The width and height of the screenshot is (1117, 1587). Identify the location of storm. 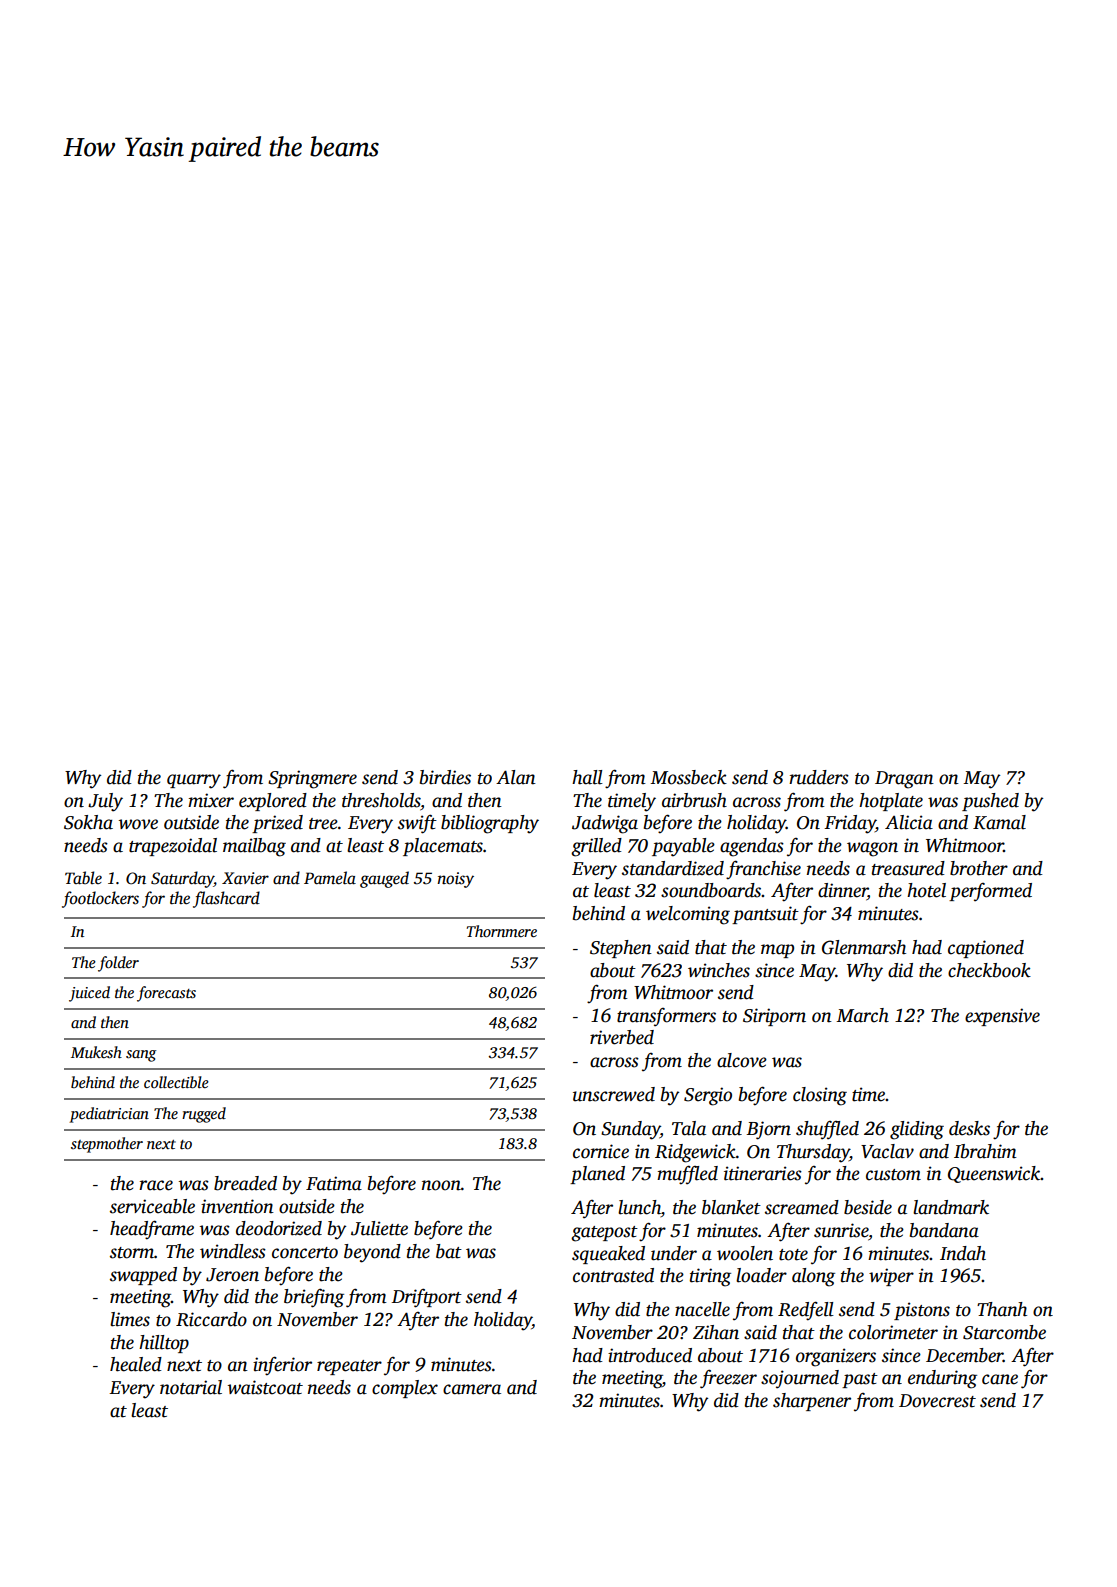
(132, 1253).
